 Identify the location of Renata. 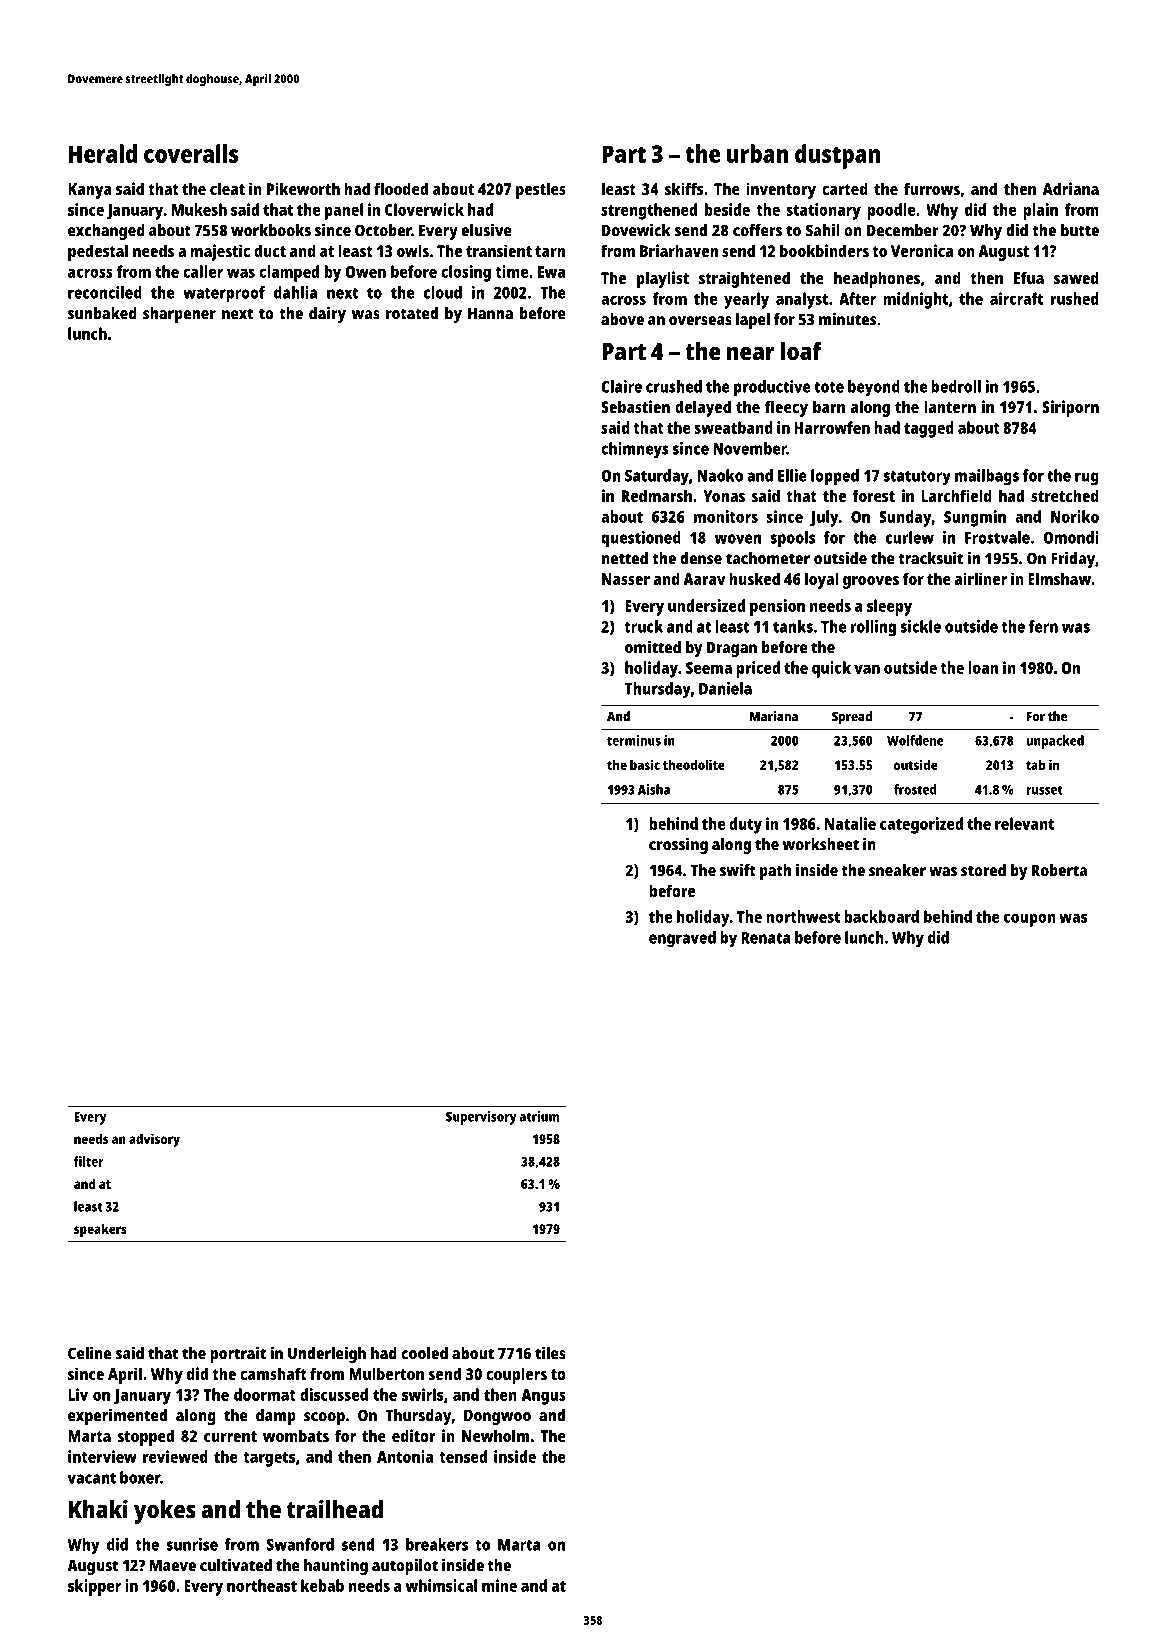
(766, 938).
